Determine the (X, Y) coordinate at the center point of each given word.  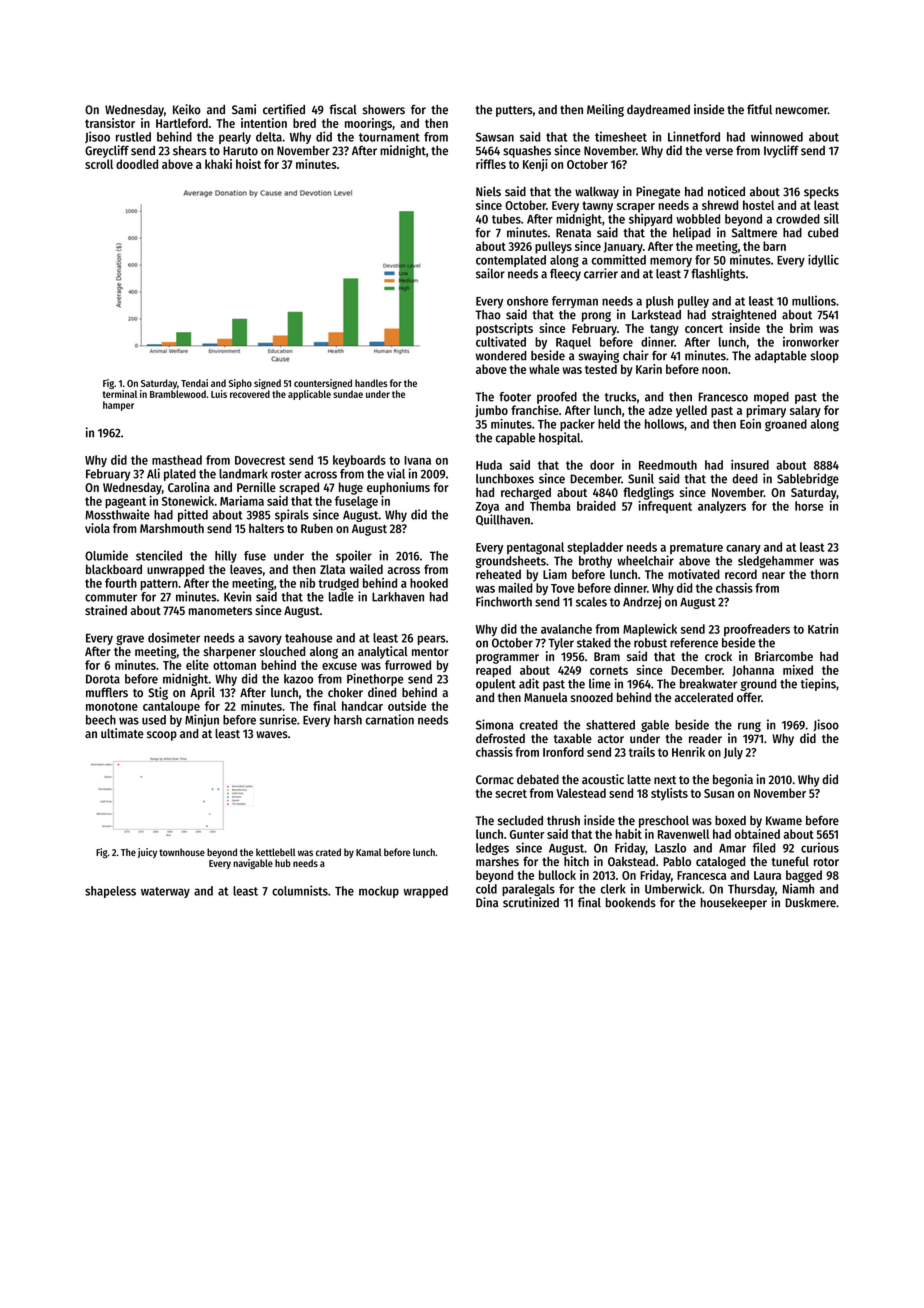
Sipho (240, 384)
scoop (162, 736)
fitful (759, 109)
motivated (694, 574)
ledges (492, 849)
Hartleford (182, 123)
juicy (147, 853)
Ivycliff (781, 151)
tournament (389, 137)
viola (97, 528)
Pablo (677, 861)
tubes (506, 219)
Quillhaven (503, 520)
